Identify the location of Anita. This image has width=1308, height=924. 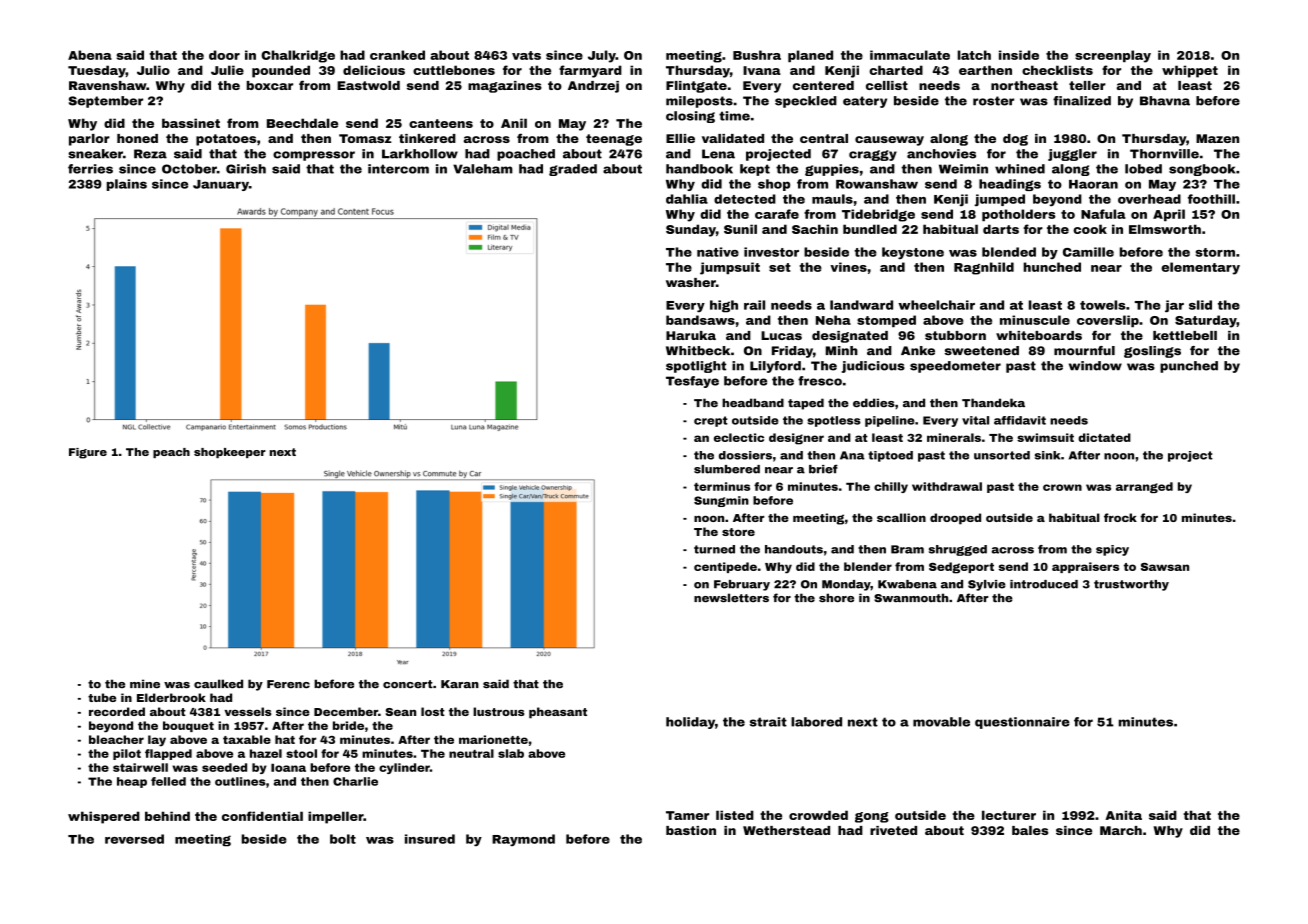
(1123, 815).
